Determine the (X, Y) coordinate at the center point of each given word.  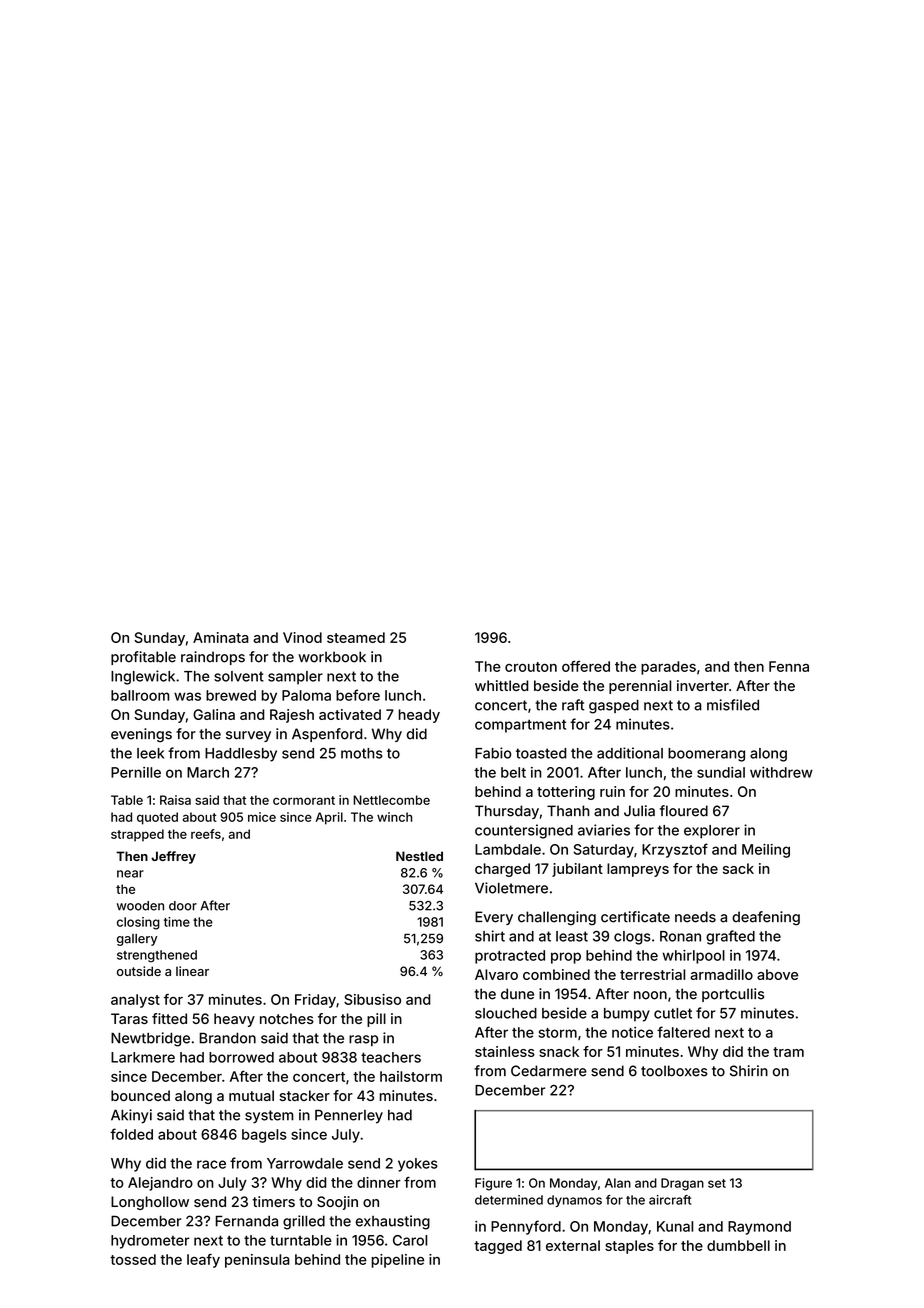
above (777, 974)
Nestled (419, 856)
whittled (502, 685)
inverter (703, 685)
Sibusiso (372, 999)
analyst (135, 1001)
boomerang (706, 755)
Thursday (507, 812)
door (183, 906)
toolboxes (674, 1071)
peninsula (257, 1261)
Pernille (136, 772)
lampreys (638, 870)
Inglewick (143, 677)
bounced (140, 1095)
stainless (505, 1051)
